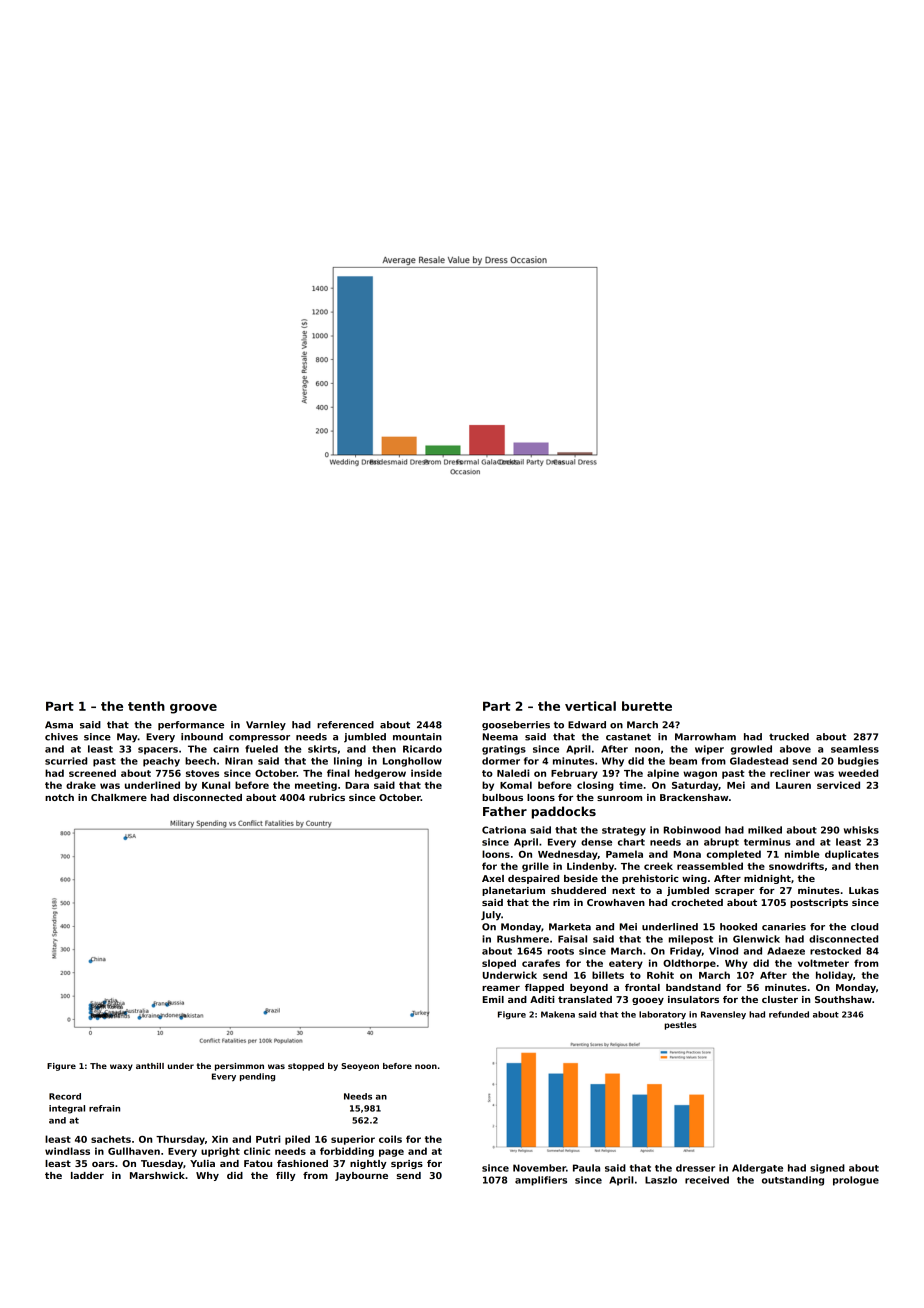  I want to click on Father, so click(505, 811).
